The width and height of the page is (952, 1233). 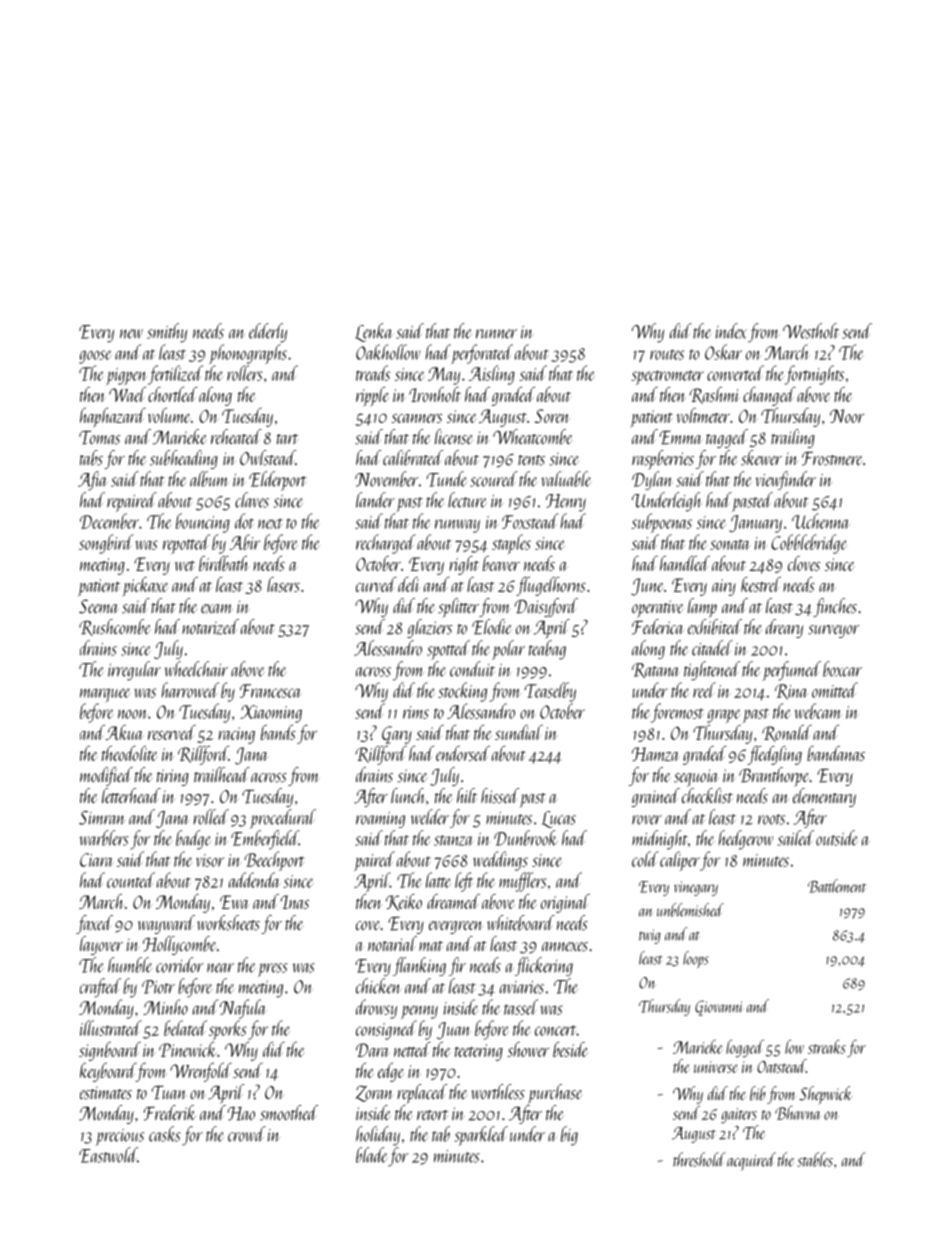 I want to click on webcam, so click(x=818, y=711).
